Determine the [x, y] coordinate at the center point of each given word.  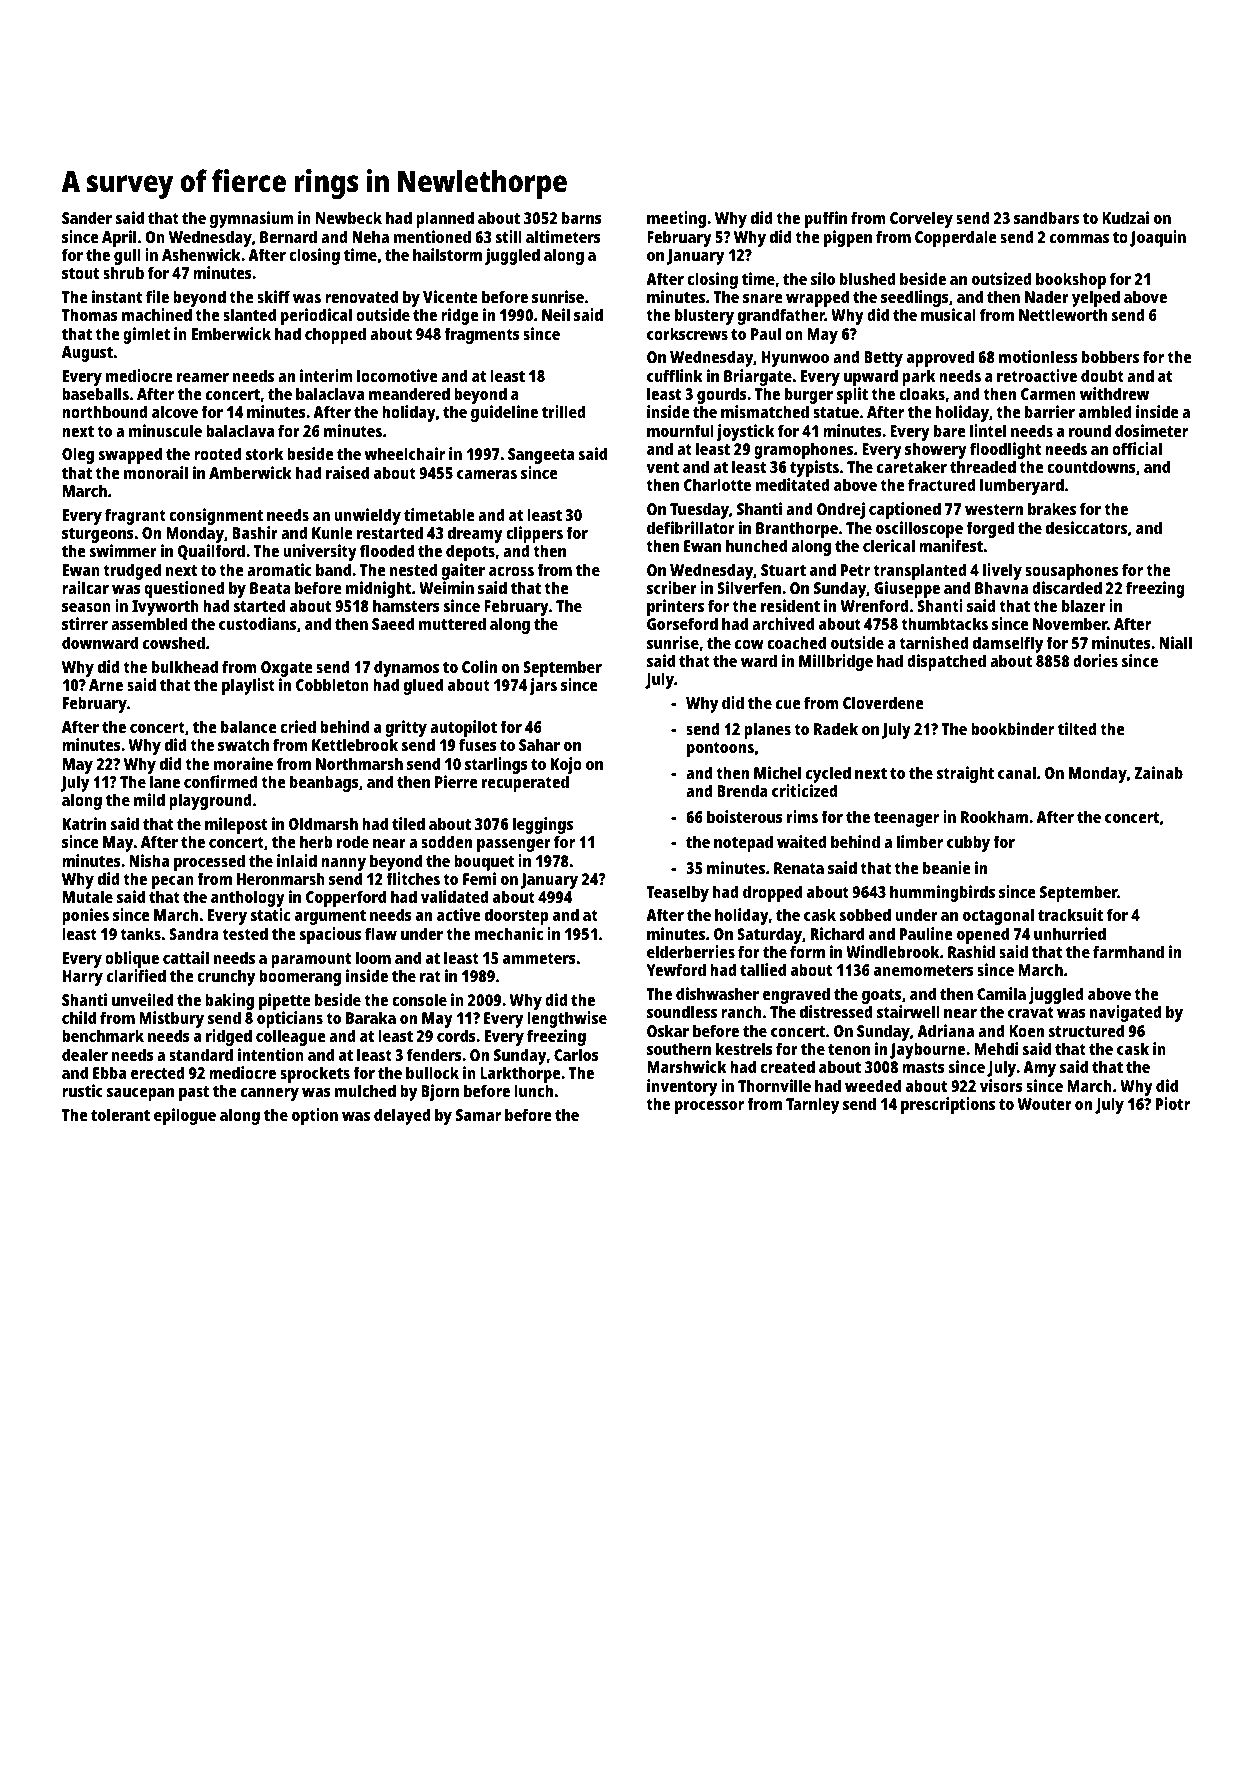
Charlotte [717, 484]
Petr [855, 570]
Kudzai [1125, 217]
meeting [676, 219]
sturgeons [98, 535]
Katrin [84, 823]
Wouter [1045, 1104]
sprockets [315, 1074]
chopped [335, 335]
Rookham [994, 816]
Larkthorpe [520, 1074]
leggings [543, 825]
